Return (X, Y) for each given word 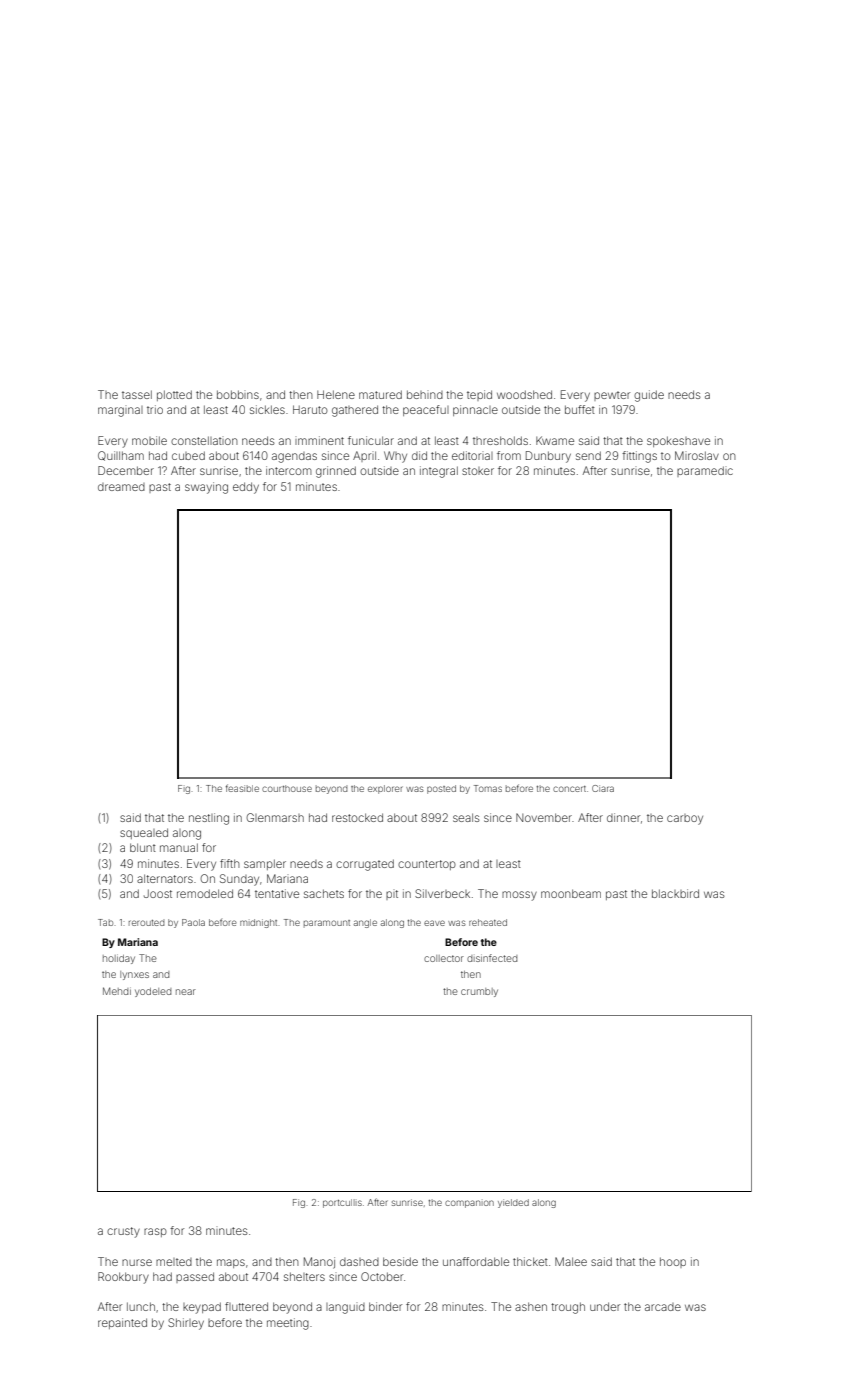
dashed (359, 1262)
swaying (206, 488)
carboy (685, 819)
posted (441, 789)
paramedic (705, 471)
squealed (144, 833)
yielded (513, 1203)
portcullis (342, 1203)
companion (469, 1204)
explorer (385, 789)
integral (439, 472)
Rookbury (123, 1278)
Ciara (603, 788)
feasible (242, 788)
